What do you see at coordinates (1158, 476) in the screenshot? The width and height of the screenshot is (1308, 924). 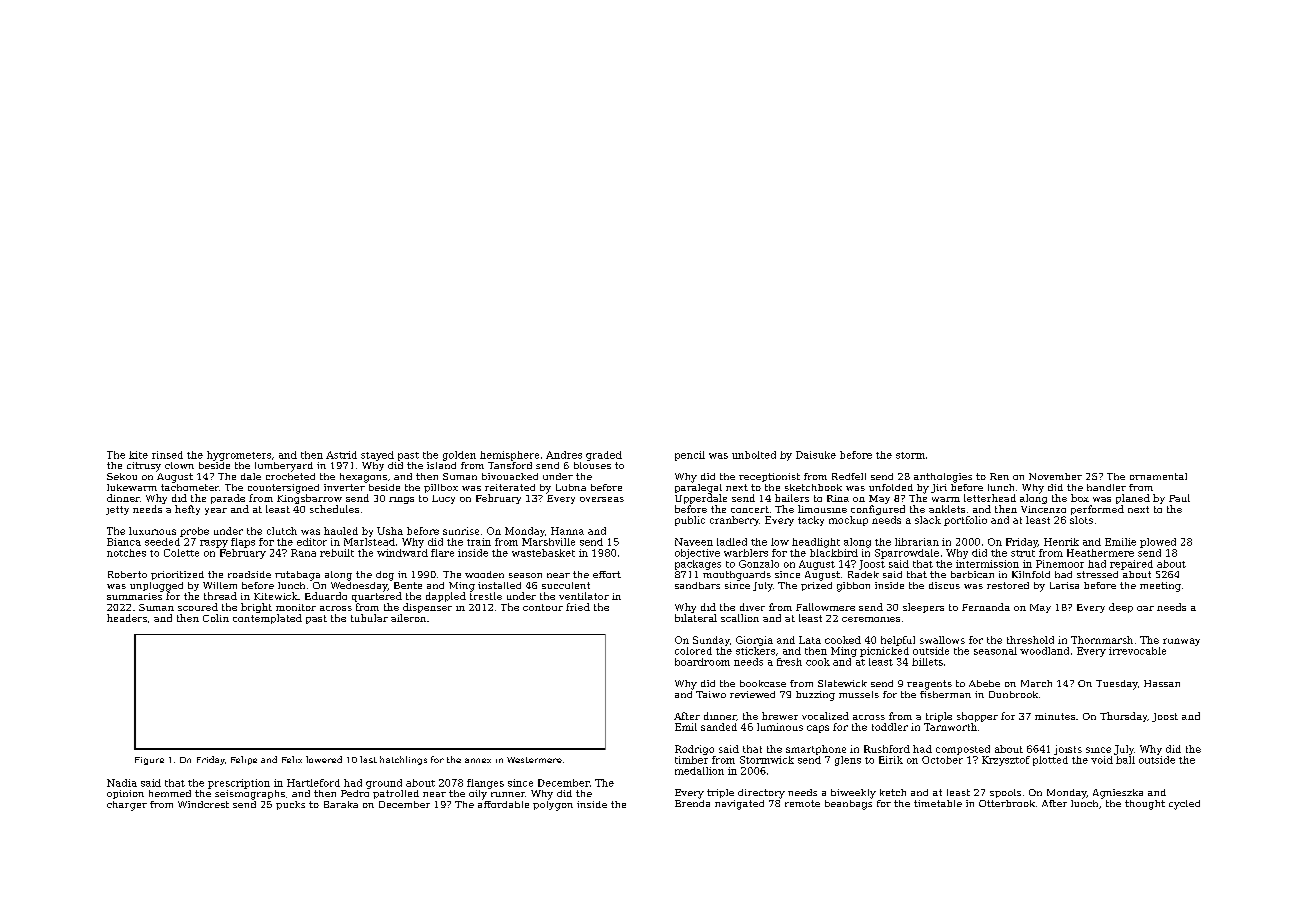 I see `ornamental` at bounding box center [1158, 476].
